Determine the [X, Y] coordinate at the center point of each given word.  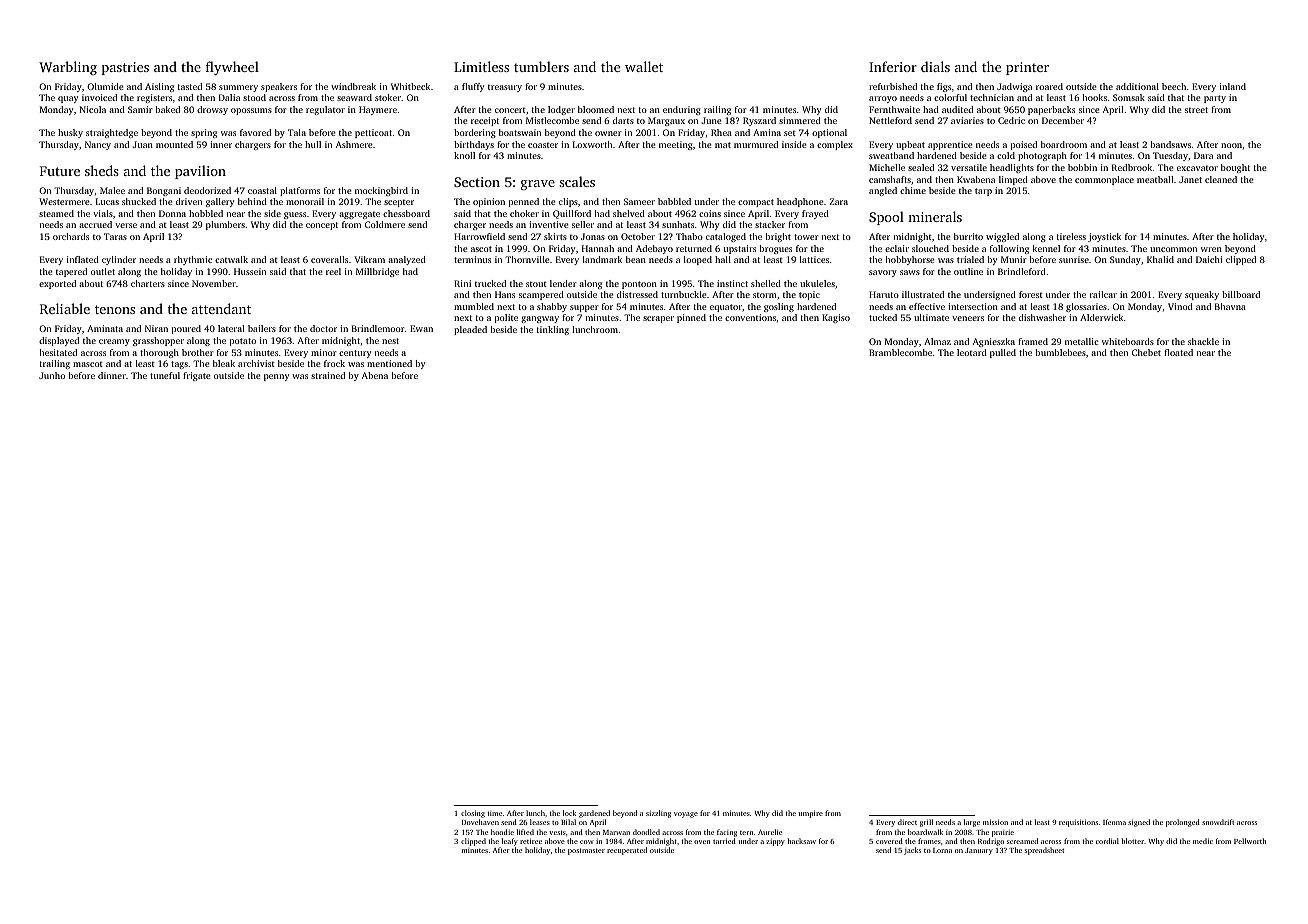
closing [473, 814]
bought [1235, 168]
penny [276, 377]
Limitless [481, 66]
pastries [125, 68]
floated [1178, 352]
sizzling [658, 814]
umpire [811, 814]
